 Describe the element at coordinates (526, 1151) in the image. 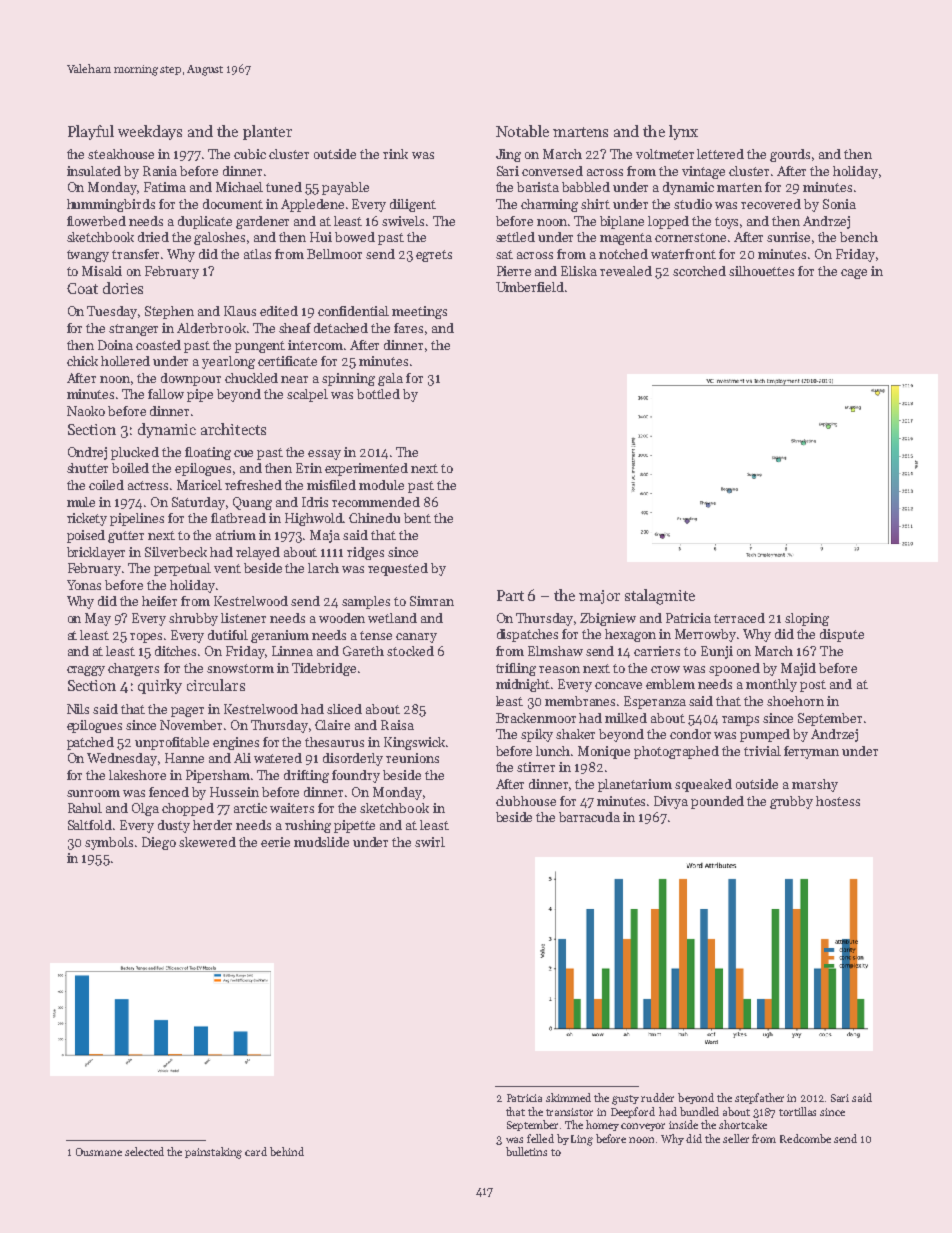

I see `bulletins` at that location.
